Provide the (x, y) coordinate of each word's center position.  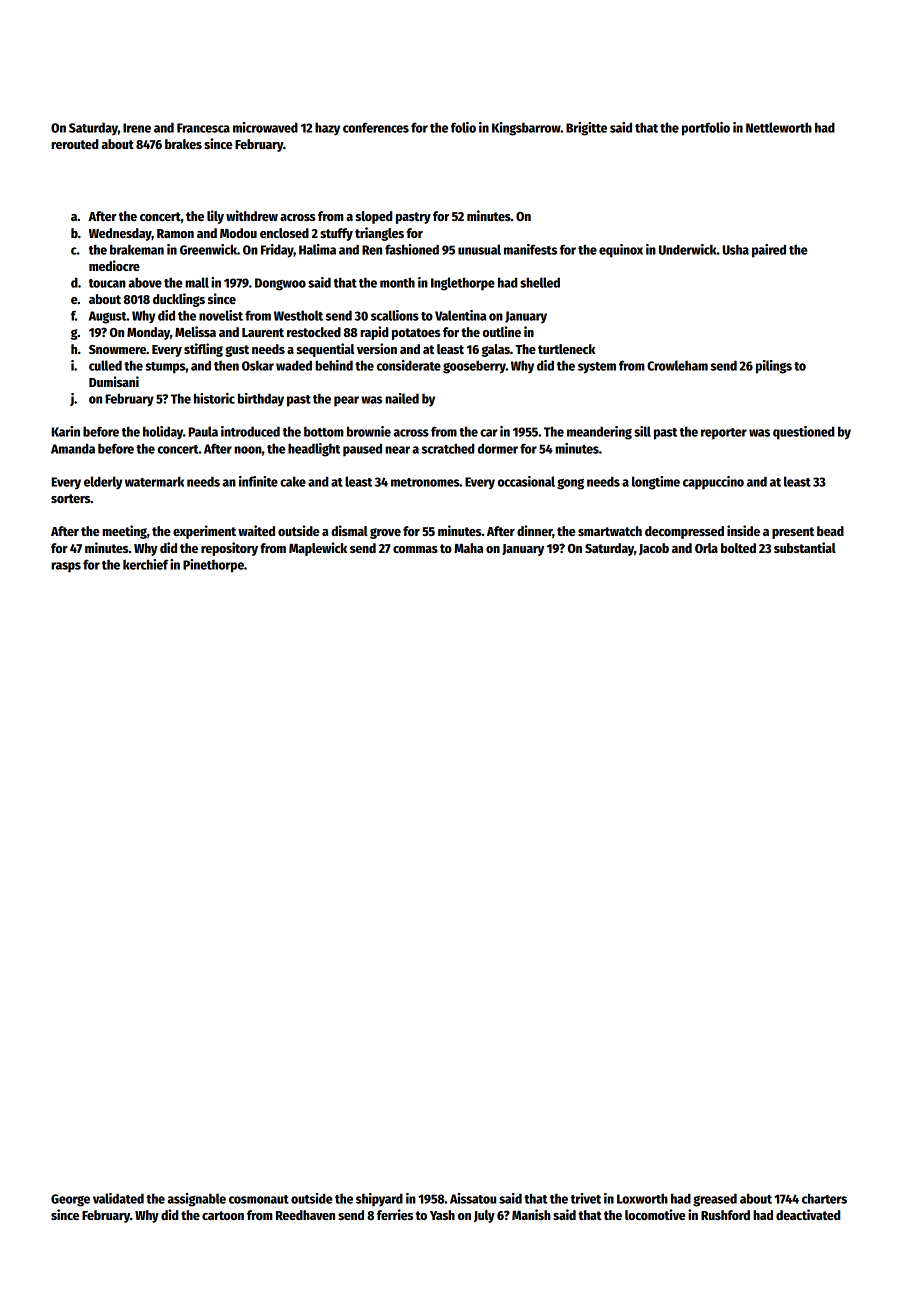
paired (769, 251)
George (70, 1200)
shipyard (379, 1200)
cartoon (223, 1215)
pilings (774, 367)
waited (256, 530)
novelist (221, 315)
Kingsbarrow (526, 129)
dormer (498, 448)
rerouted (74, 144)
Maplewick (318, 549)
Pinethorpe (213, 566)
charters (824, 1198)
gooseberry (474, 367)
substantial (805, 547)
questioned (803, 433)
